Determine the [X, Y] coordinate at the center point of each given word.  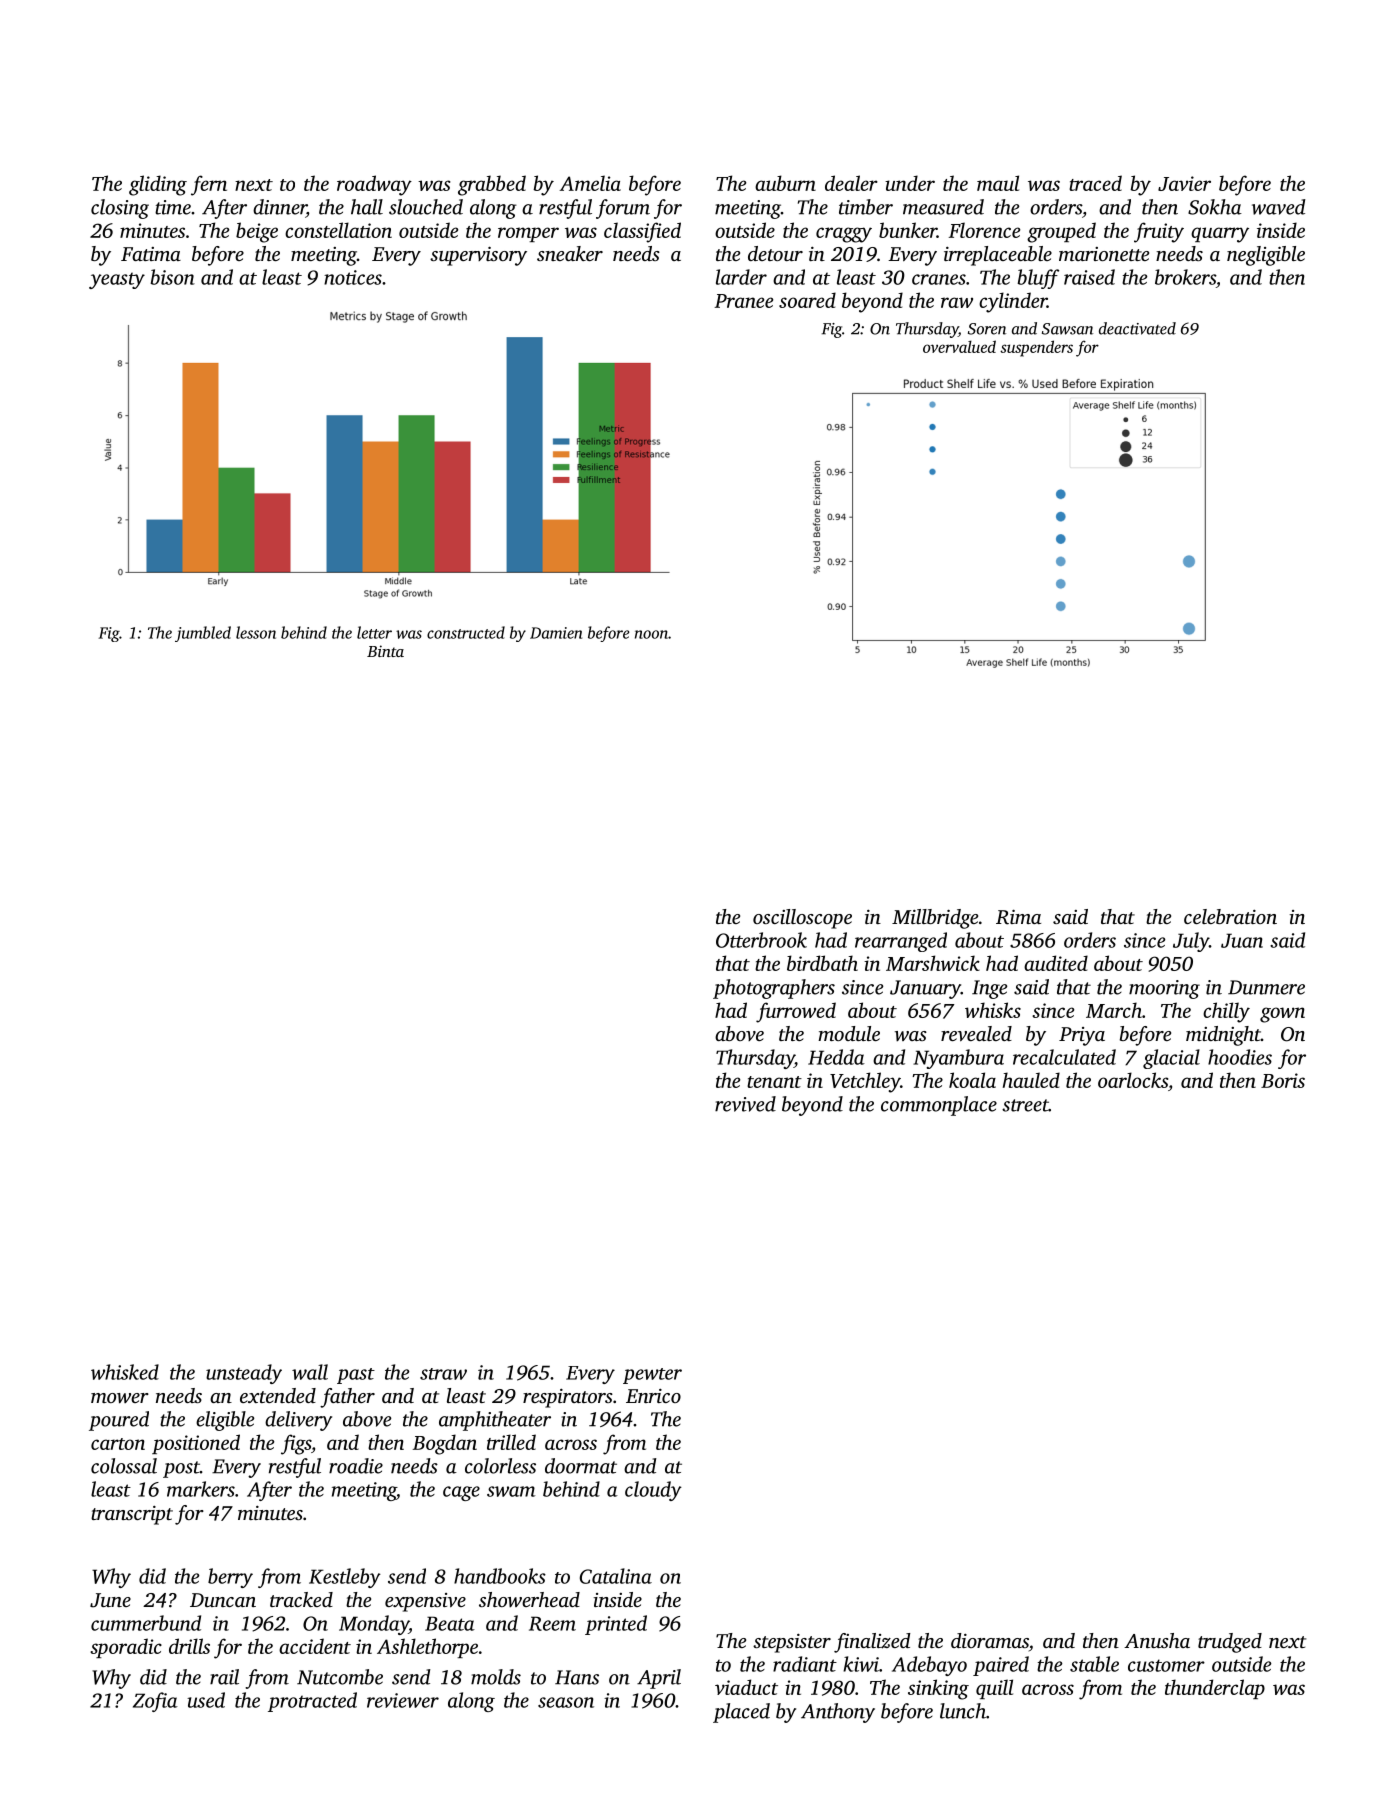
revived [745, 1104]
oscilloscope [802, 919]
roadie [356, 1466]
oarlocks [1133, 1080]
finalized [872, 1643]
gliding [158, 185]
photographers [774, 989]
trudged [1230, 1643]
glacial [1171, 1059]
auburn [785, 183]
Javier [1184, 183]
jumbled [203, 634]
